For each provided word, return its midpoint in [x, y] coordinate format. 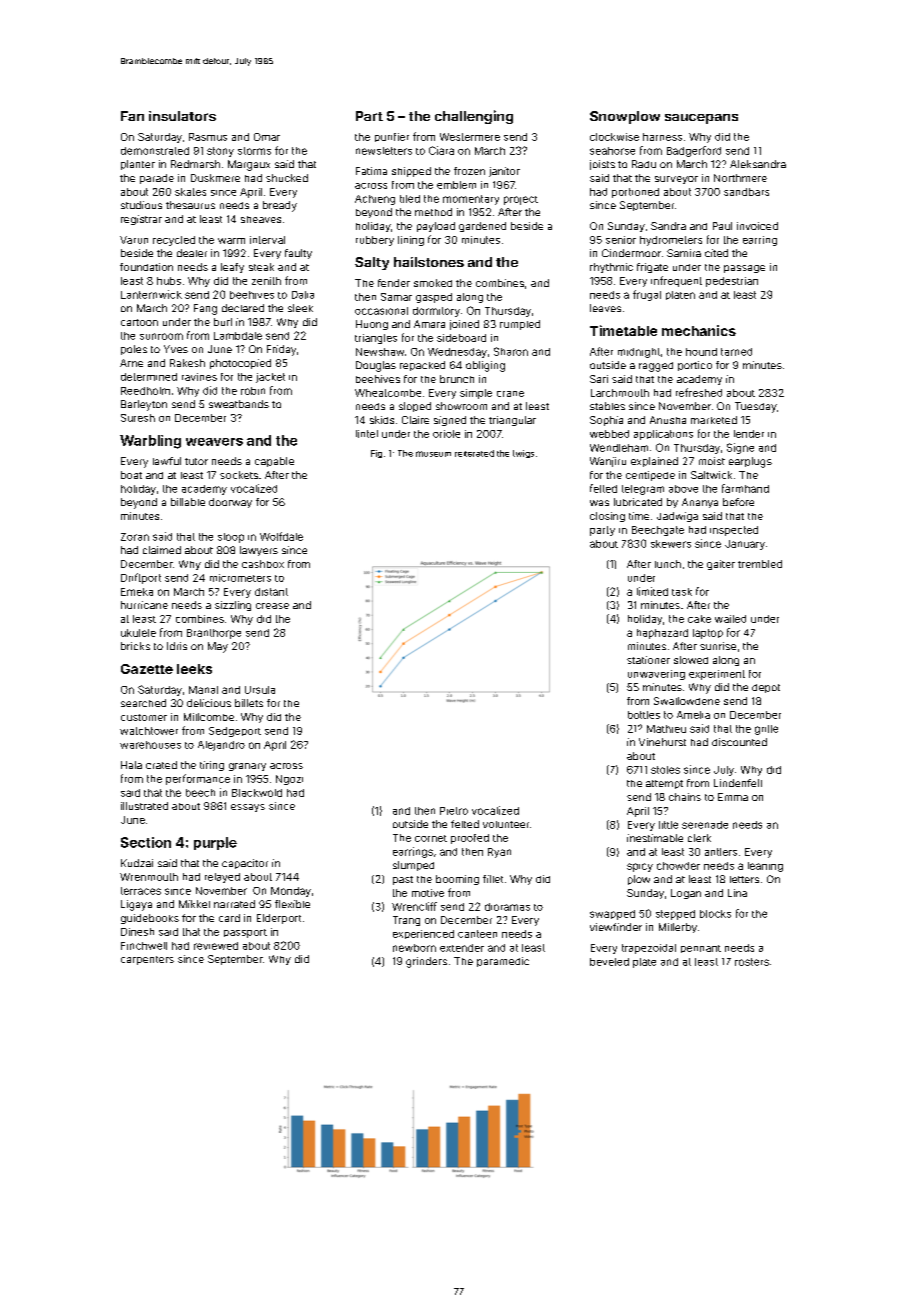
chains [685, 797]
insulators [182, 116]
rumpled [520, 325]
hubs [169, 281]
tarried [736, 352]
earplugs [750, 462]
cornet [431, 838]
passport [245, 933]
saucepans [701, 119]
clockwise [614, 137]
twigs [523, 454]
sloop [231, 538]
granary [247, 767]
